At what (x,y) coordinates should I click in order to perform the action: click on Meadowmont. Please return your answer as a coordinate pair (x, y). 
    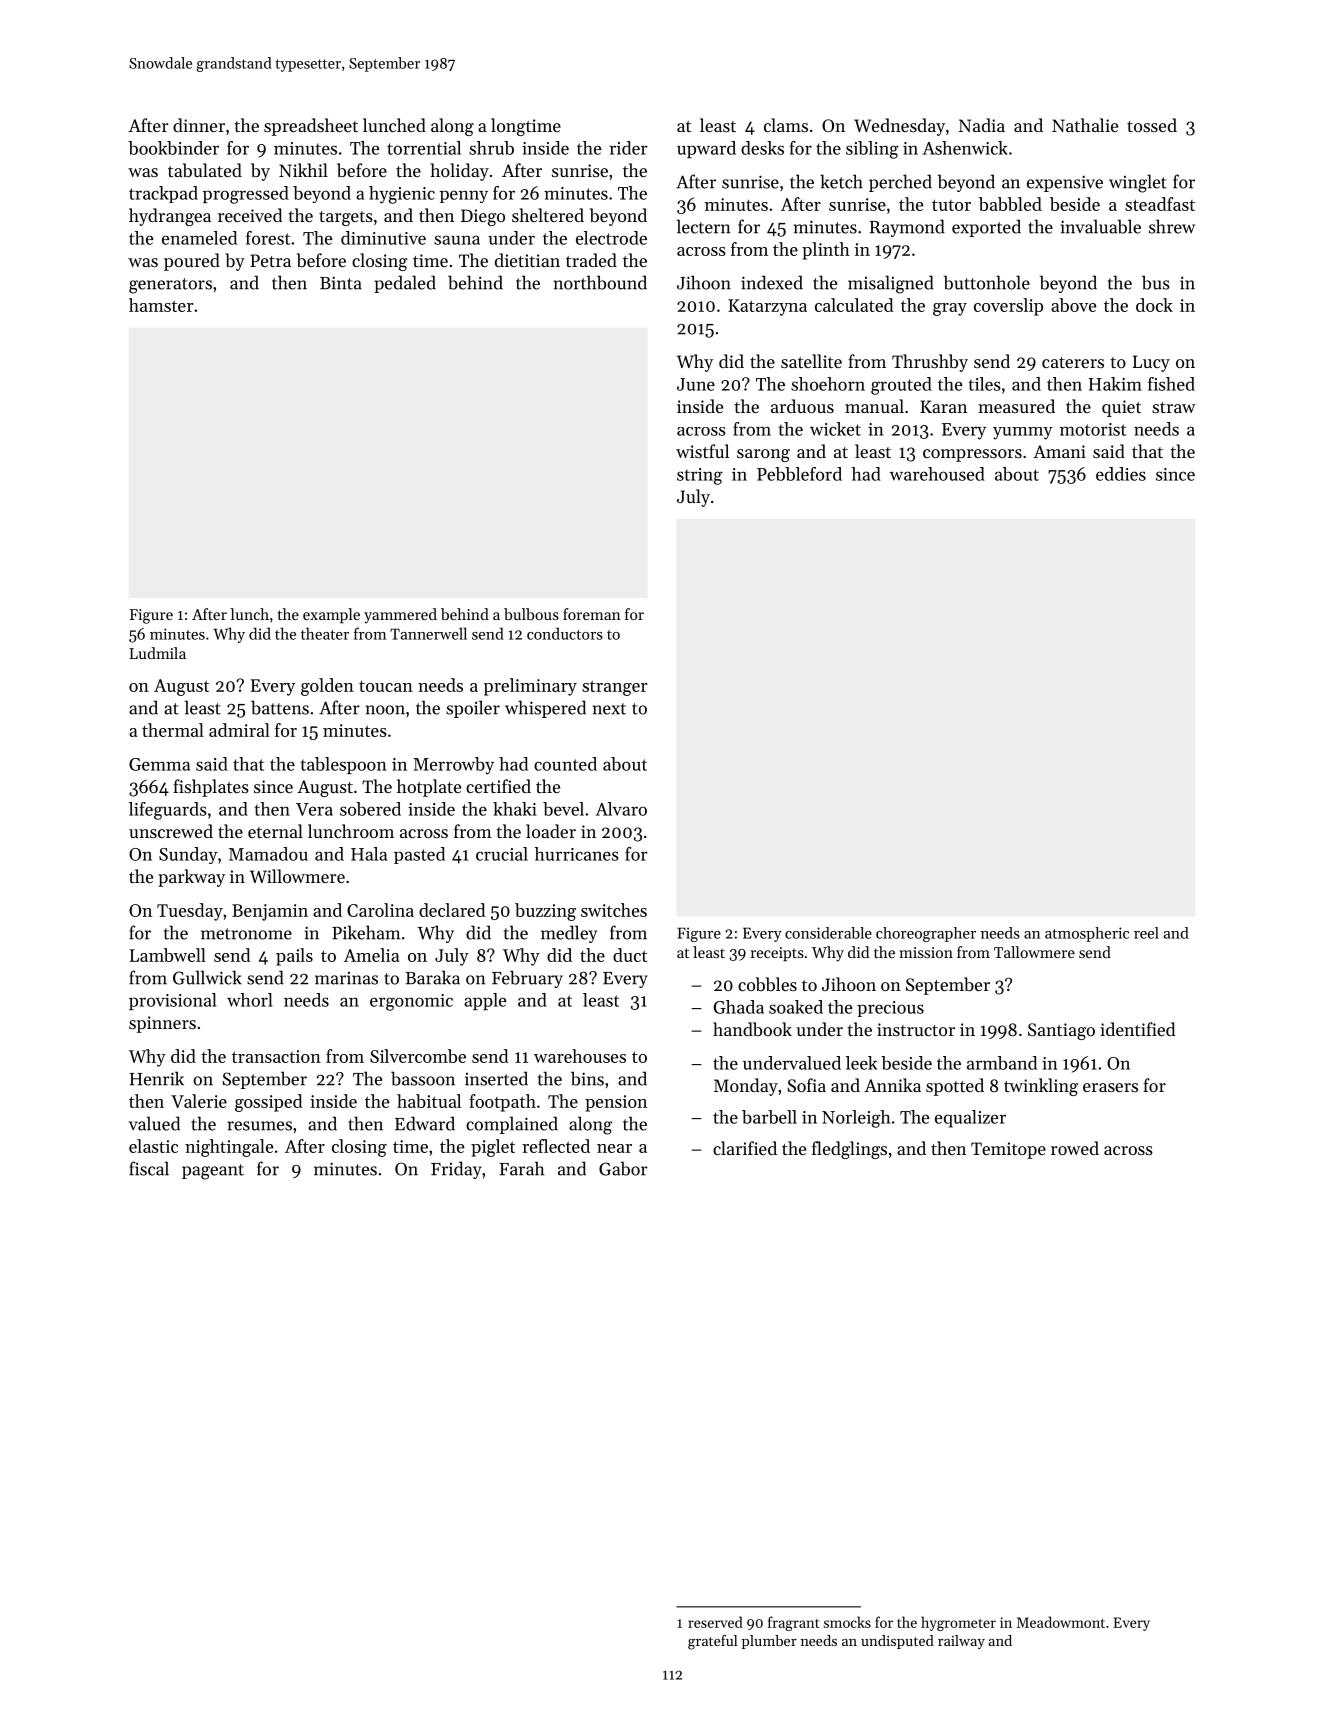
    Looking at the image, I should click on (1061, 1622).
